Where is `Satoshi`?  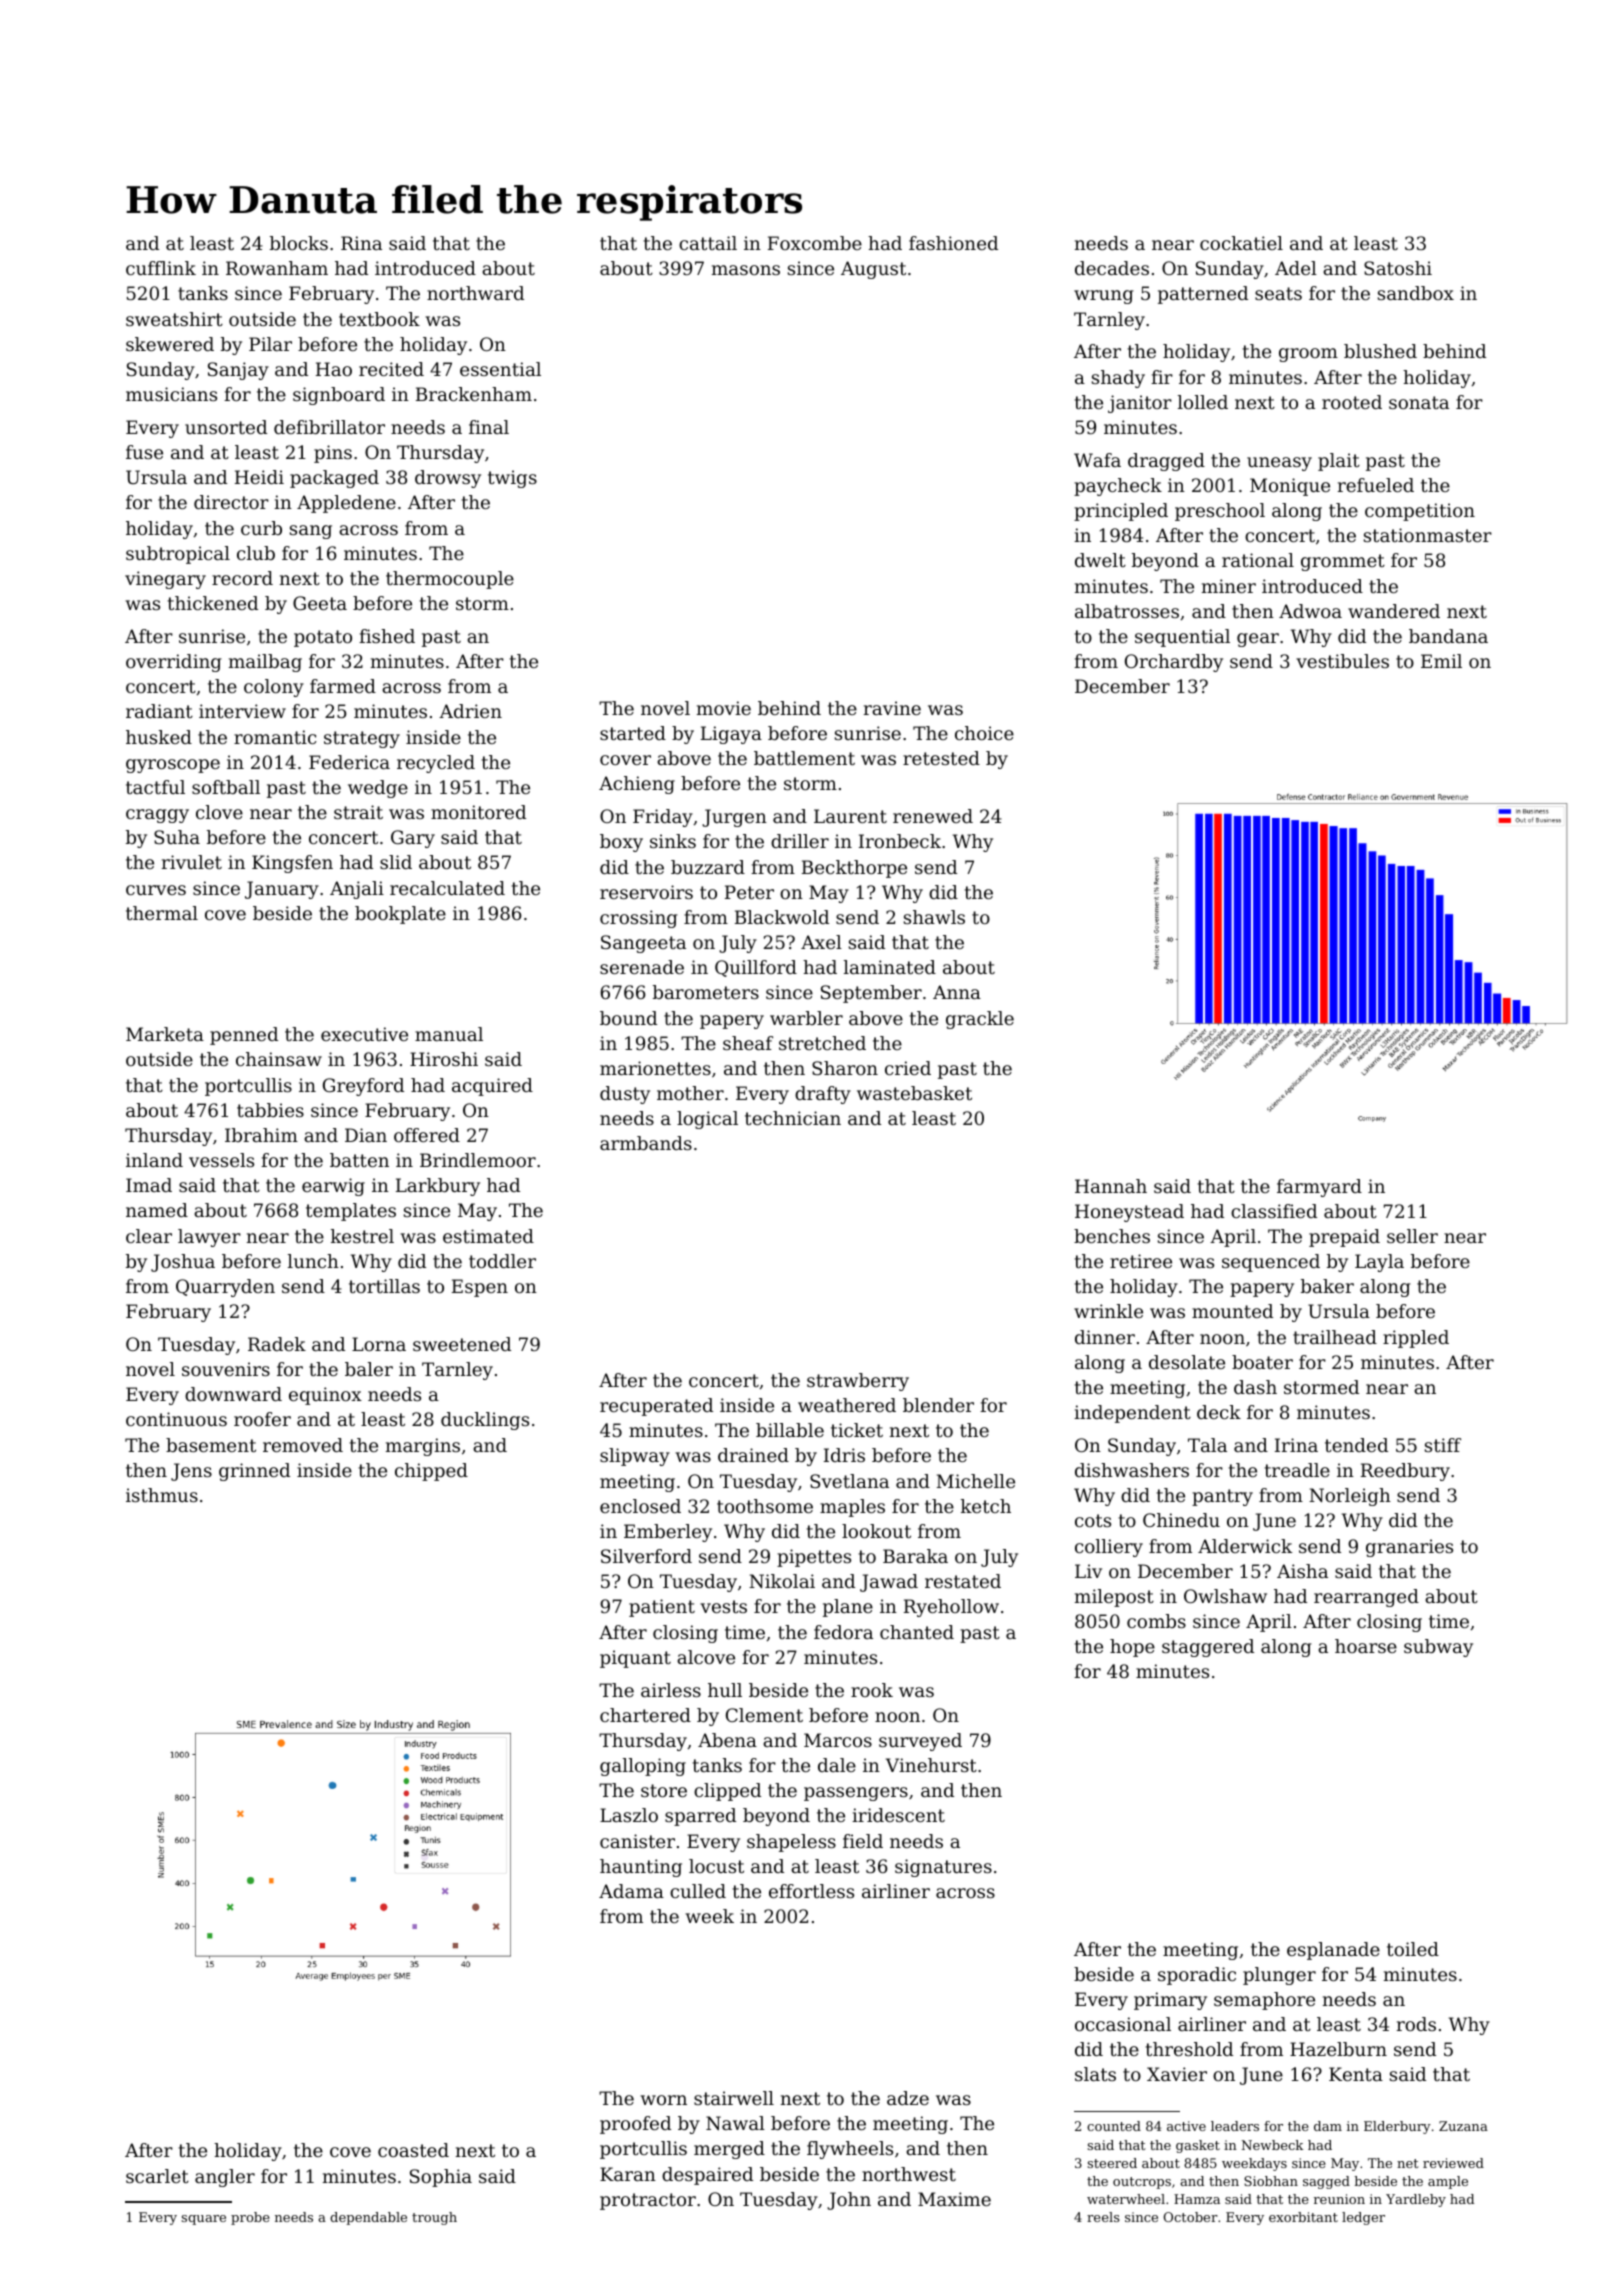
Satoshi is located at coordinates (1398, 268).
